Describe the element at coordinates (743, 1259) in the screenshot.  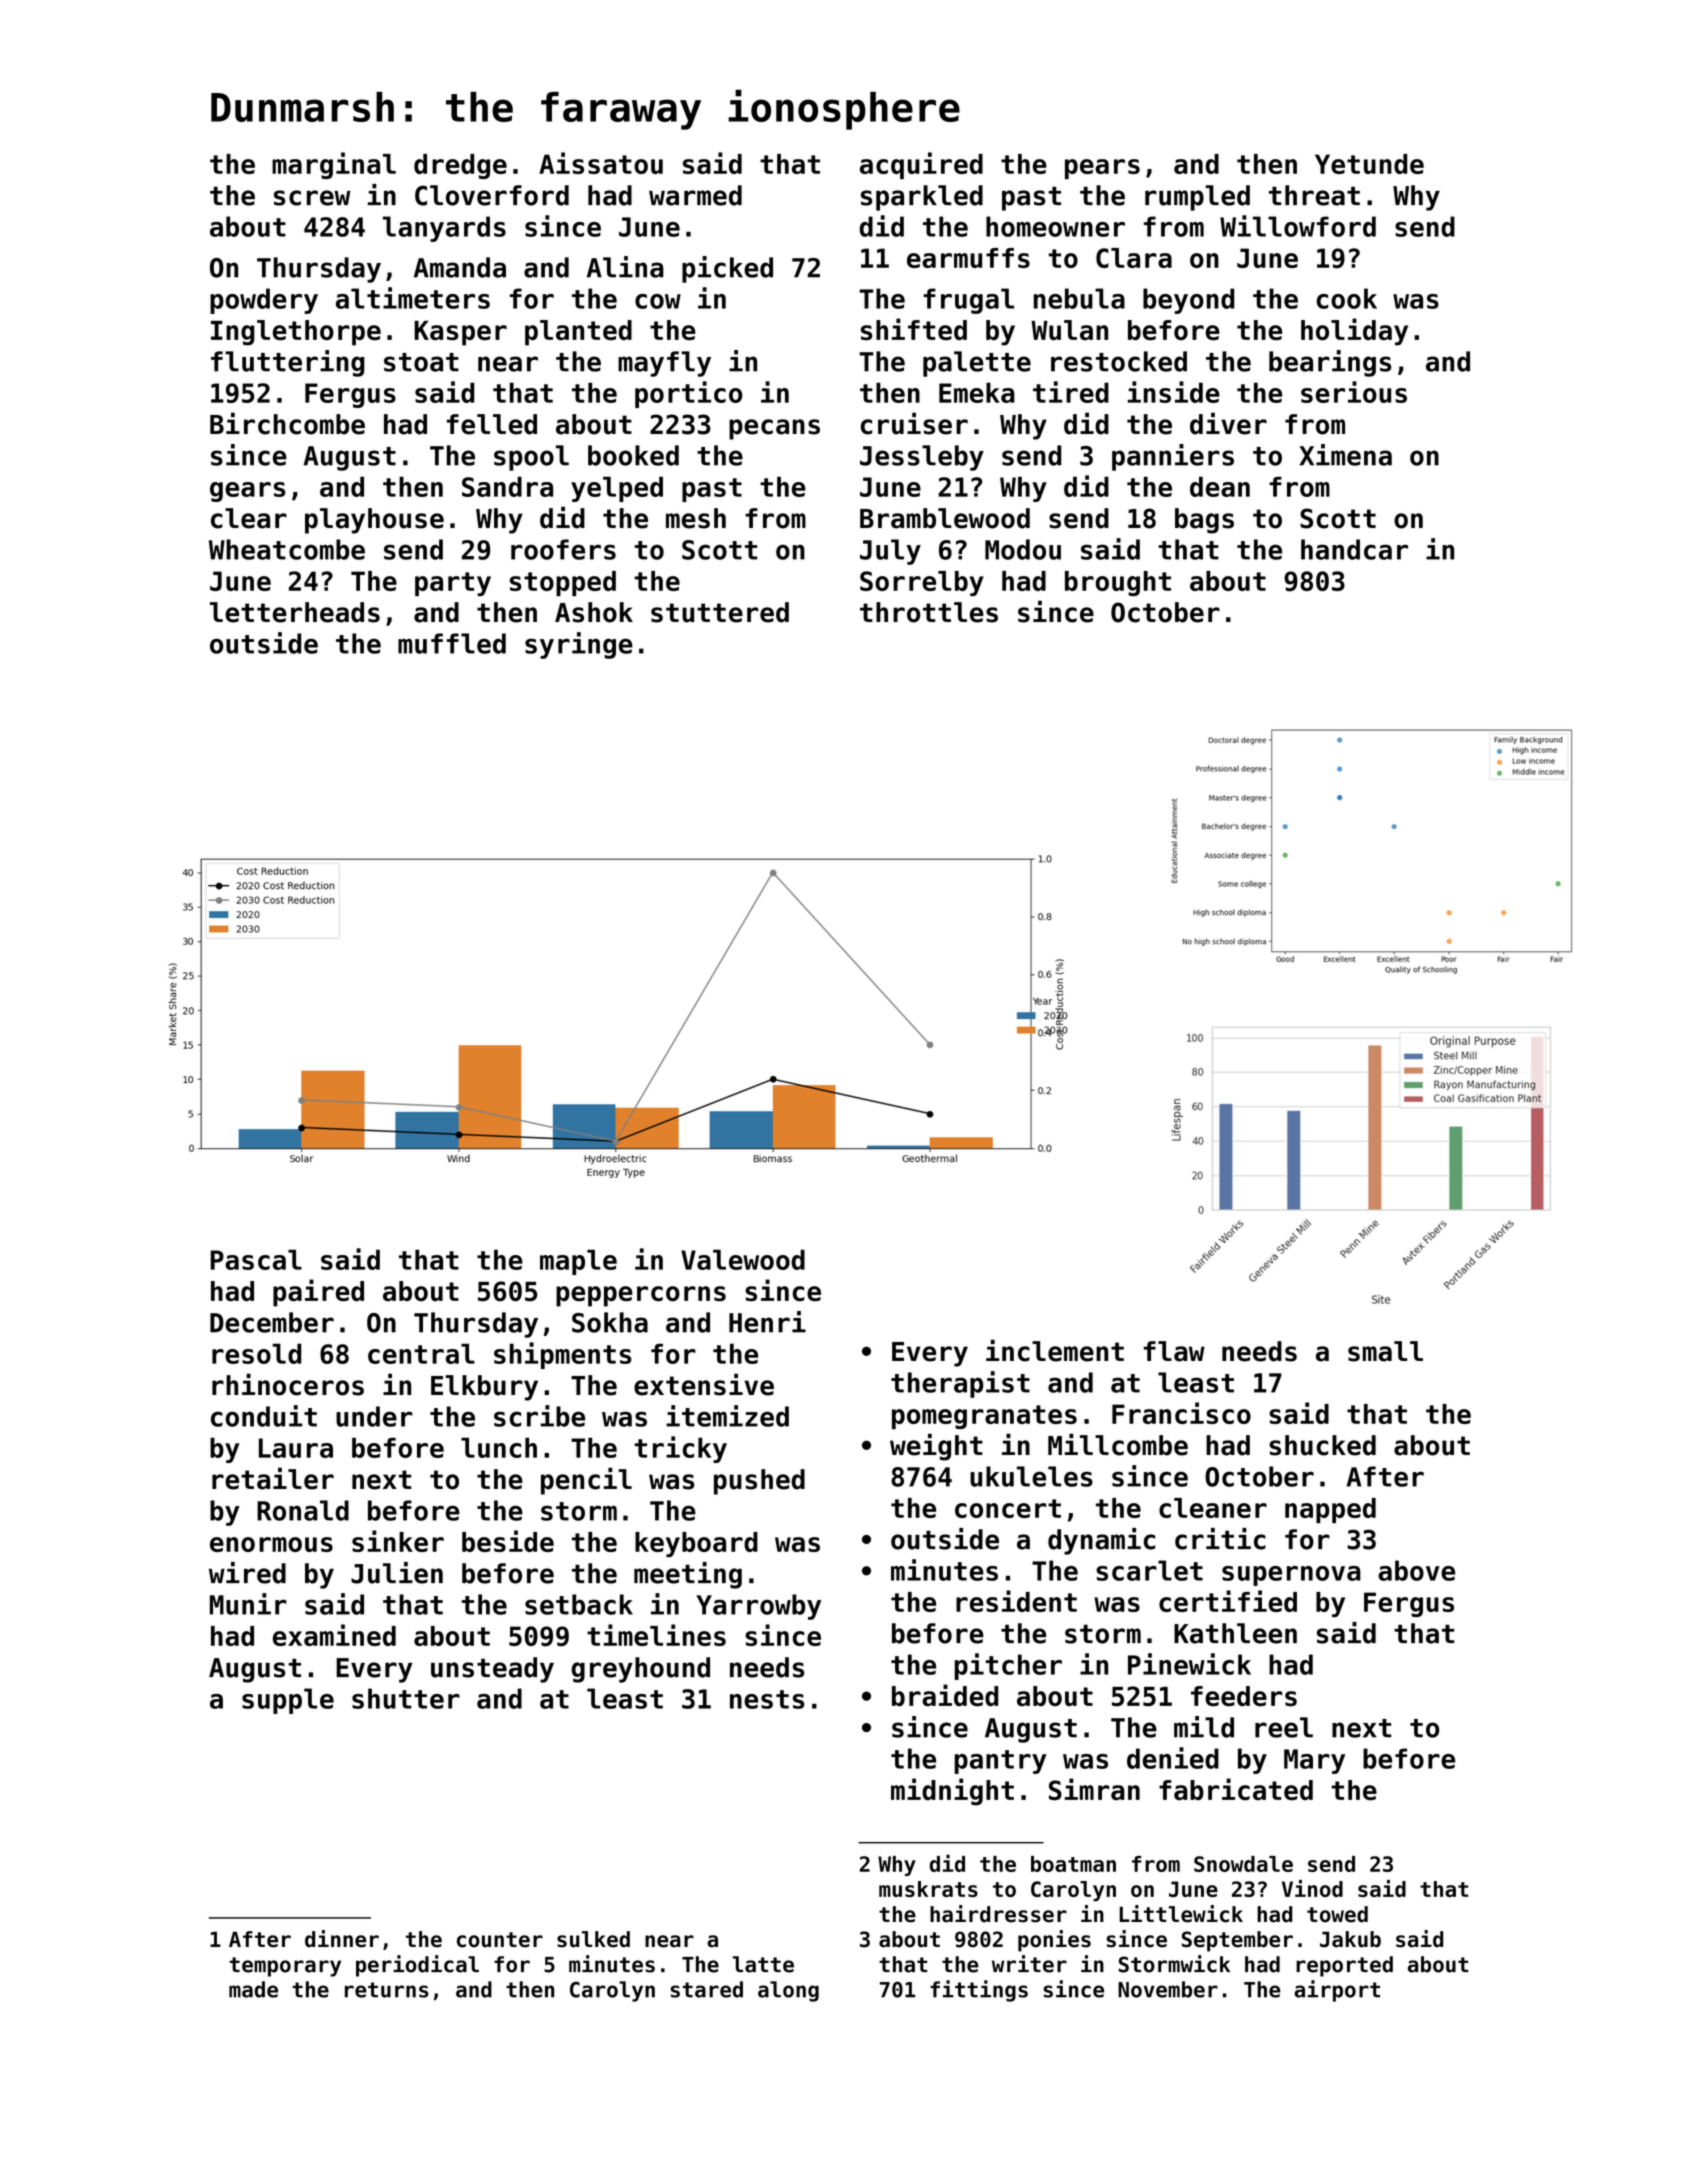
I see `Valewood` at that location.
